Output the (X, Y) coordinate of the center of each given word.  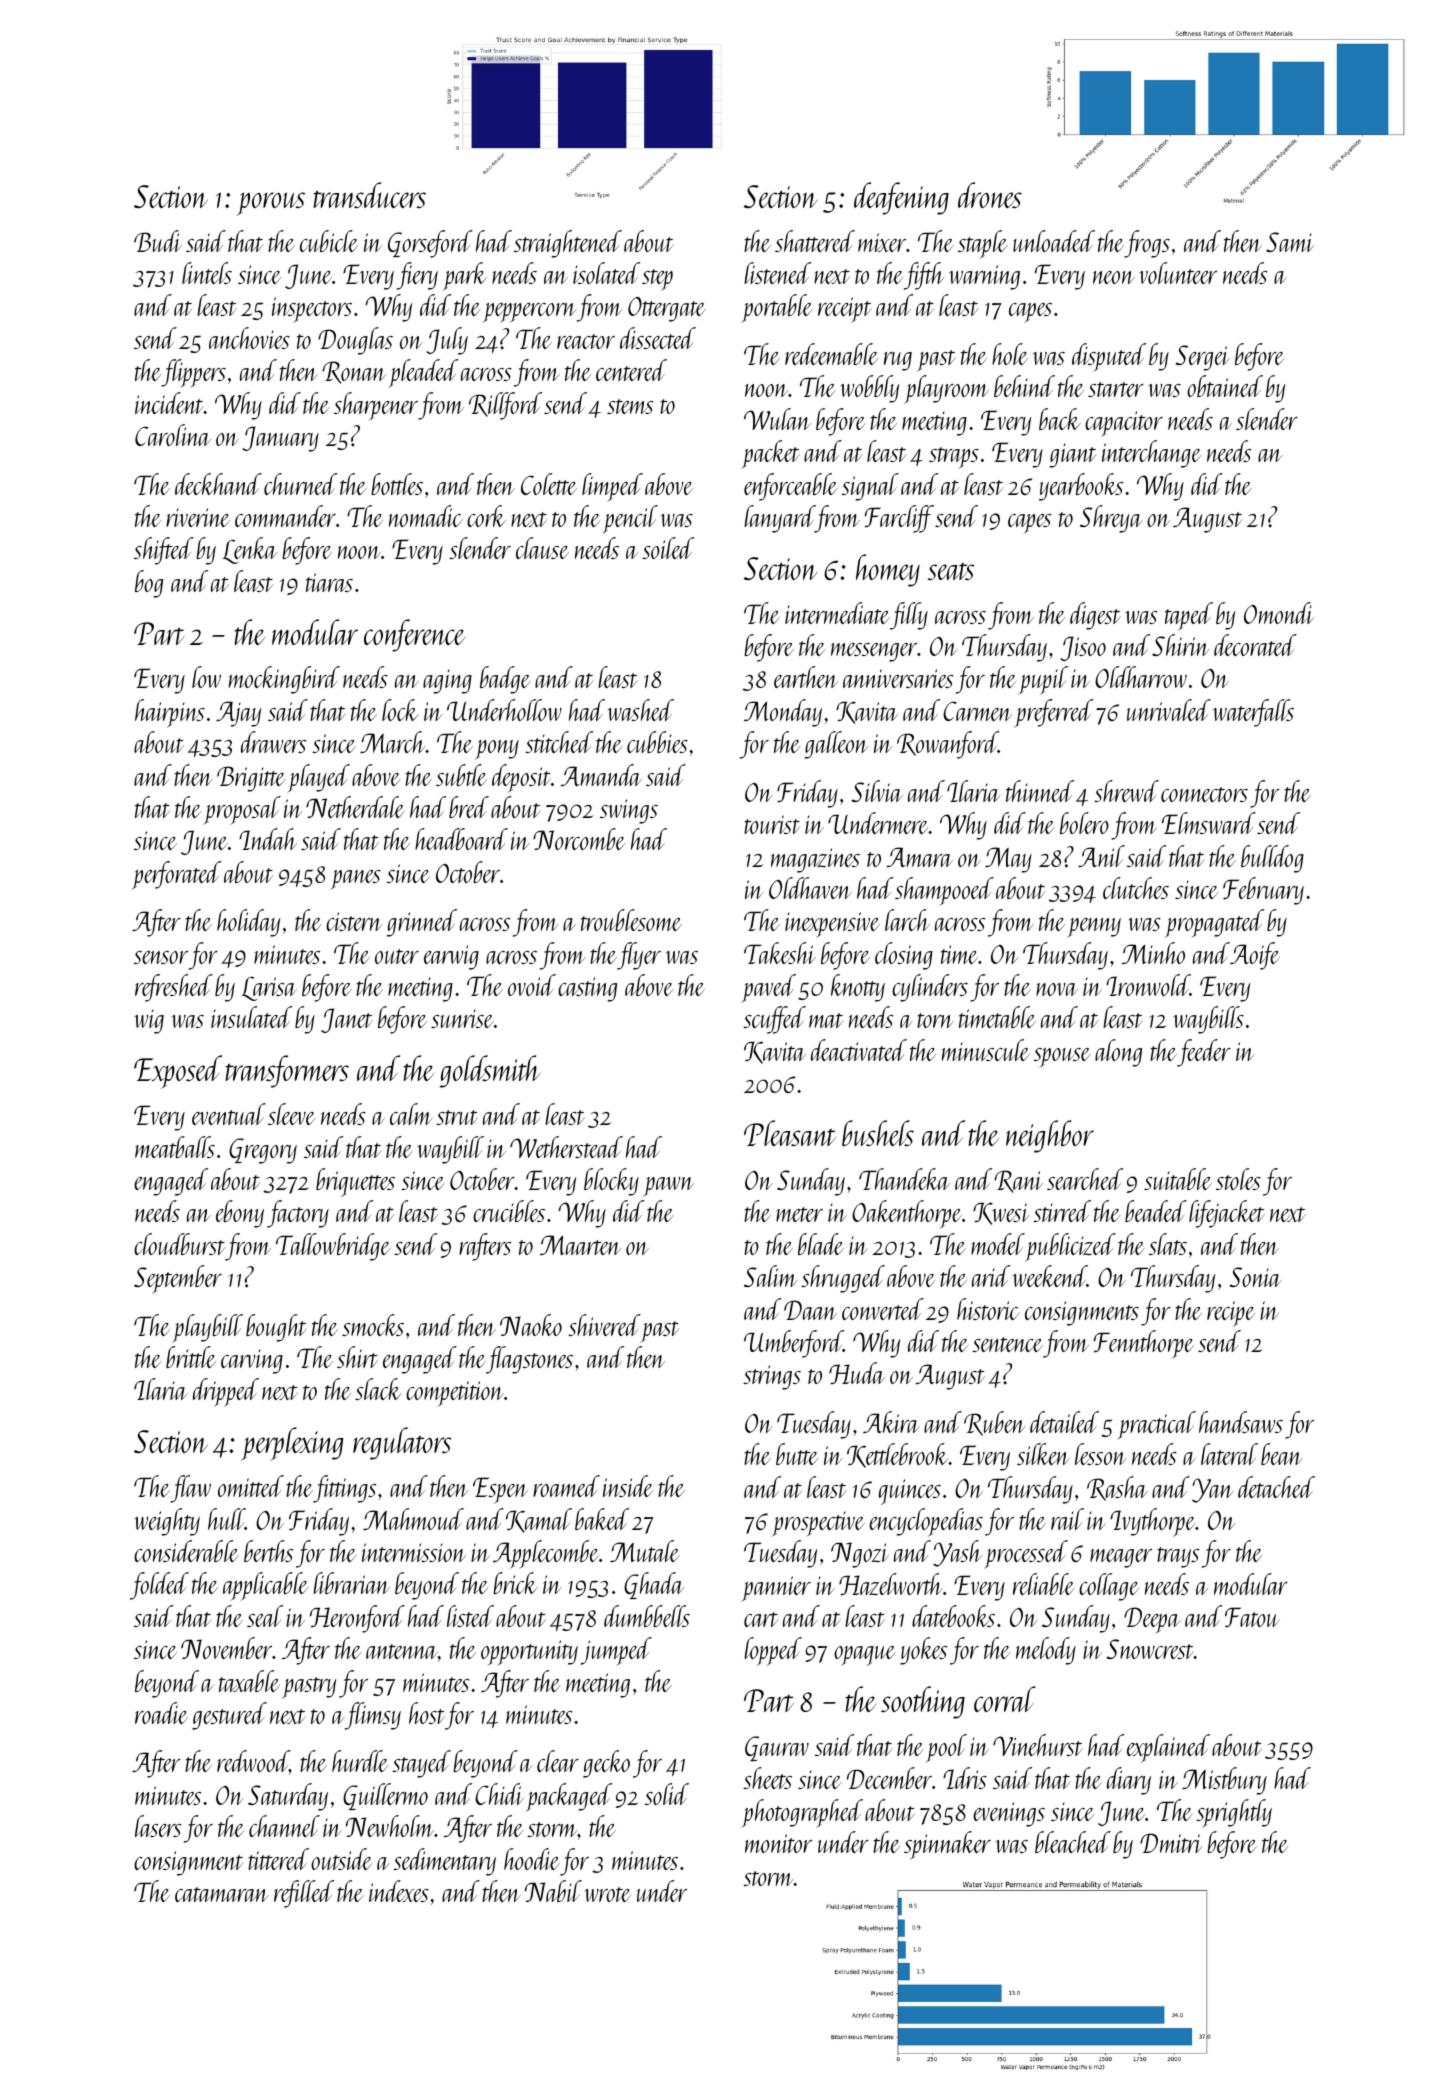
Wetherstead (566, 1147)
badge (505, 680)
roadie (161, 1713)
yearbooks (1081, 487)
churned (300, 484)
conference (414, 635)
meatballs (175, 1147)
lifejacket (1227, 1214)
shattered (815, 241)
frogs (1147, 244)
